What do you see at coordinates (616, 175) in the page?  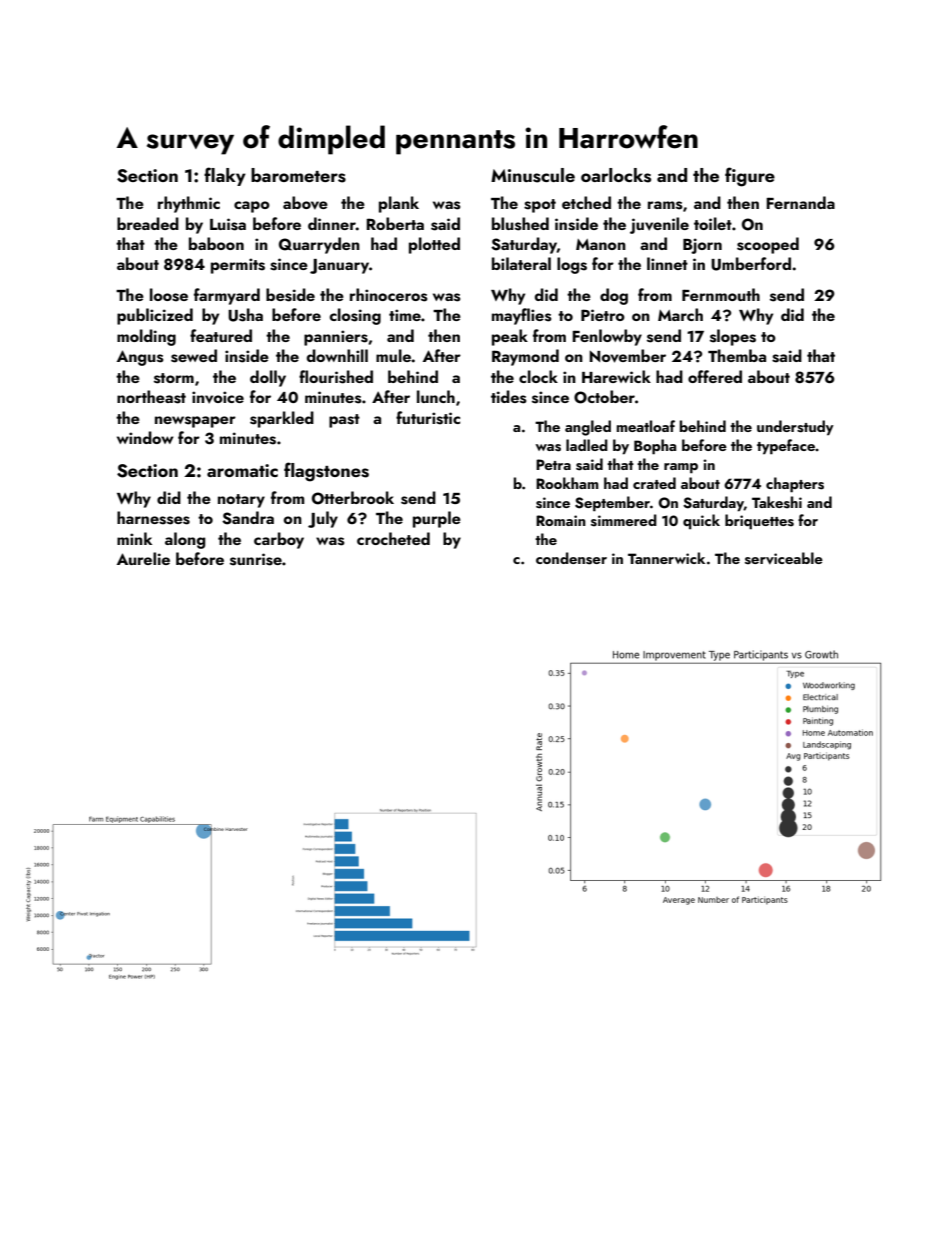 I see `oarlocks` at bounding box center [616, 175].
